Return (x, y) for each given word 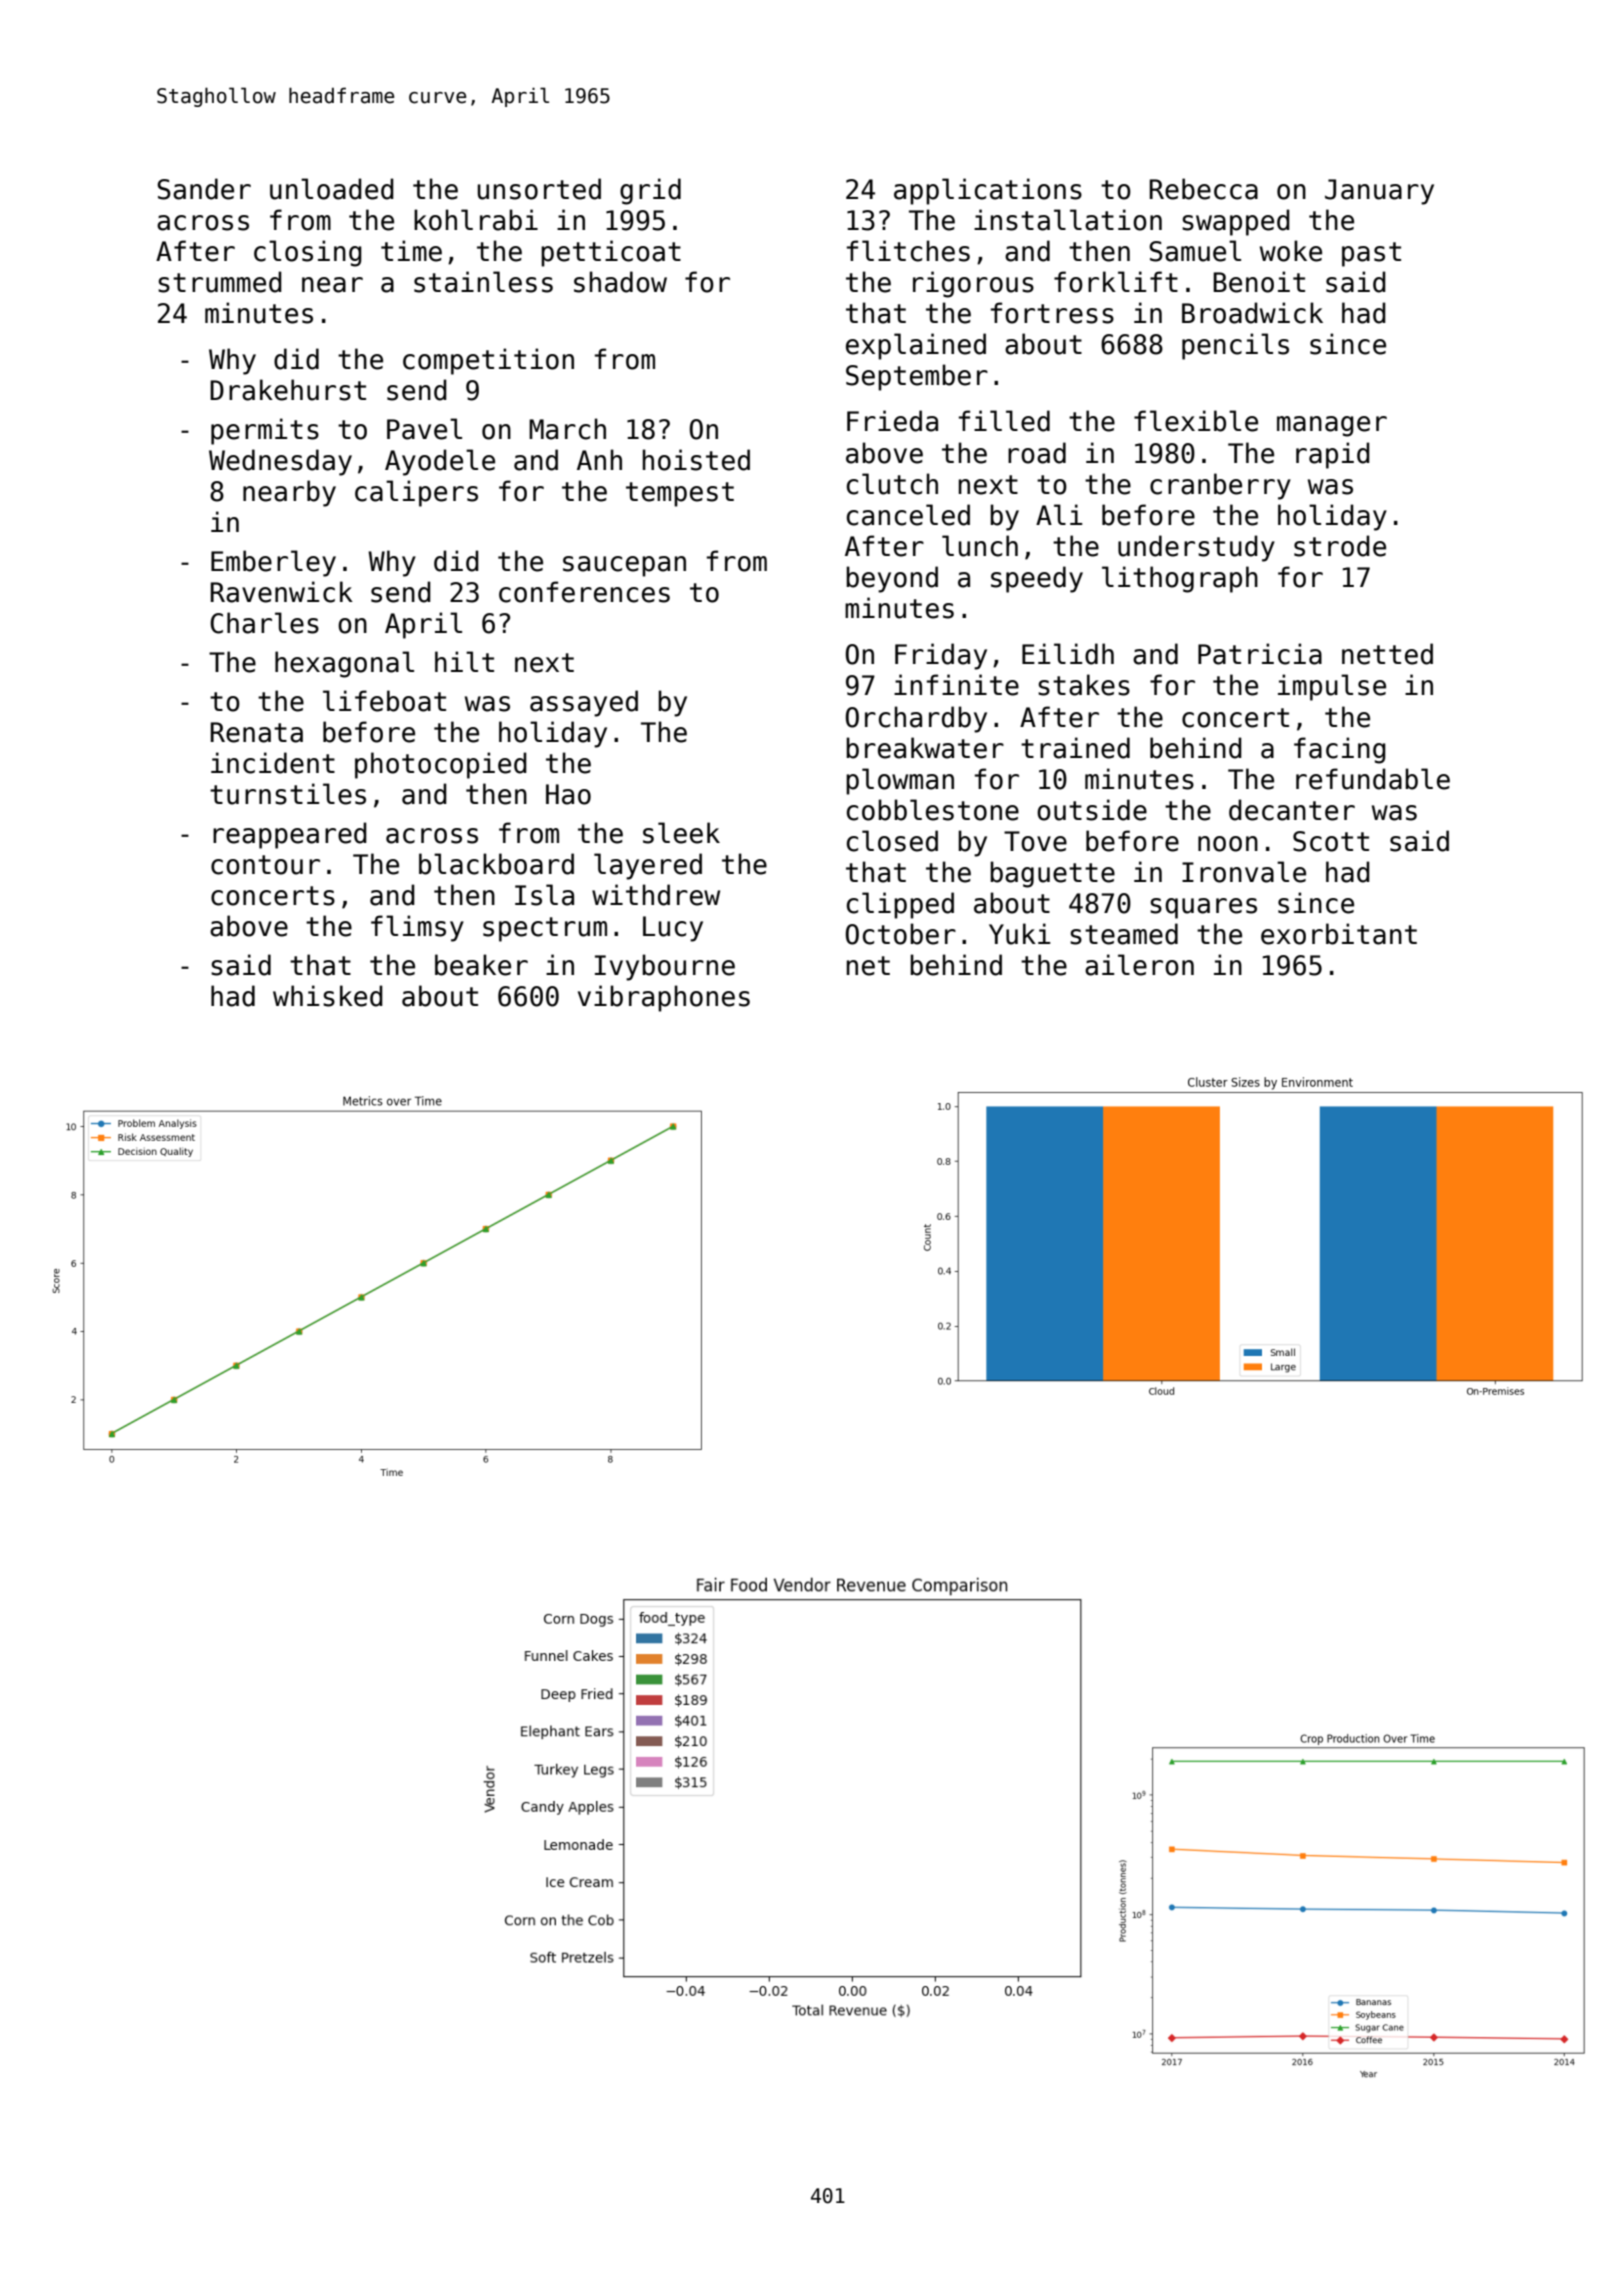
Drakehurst (288, 390)
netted (1387, 654)
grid (650, 191)
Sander (204, 189)
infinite (956, 685)
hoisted (696, 460)
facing (1340, 750)
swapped (1236, 222)
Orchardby (916, 719)
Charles (264, 623)
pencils (1235, 346)
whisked (328, 996)
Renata (257, 732)
